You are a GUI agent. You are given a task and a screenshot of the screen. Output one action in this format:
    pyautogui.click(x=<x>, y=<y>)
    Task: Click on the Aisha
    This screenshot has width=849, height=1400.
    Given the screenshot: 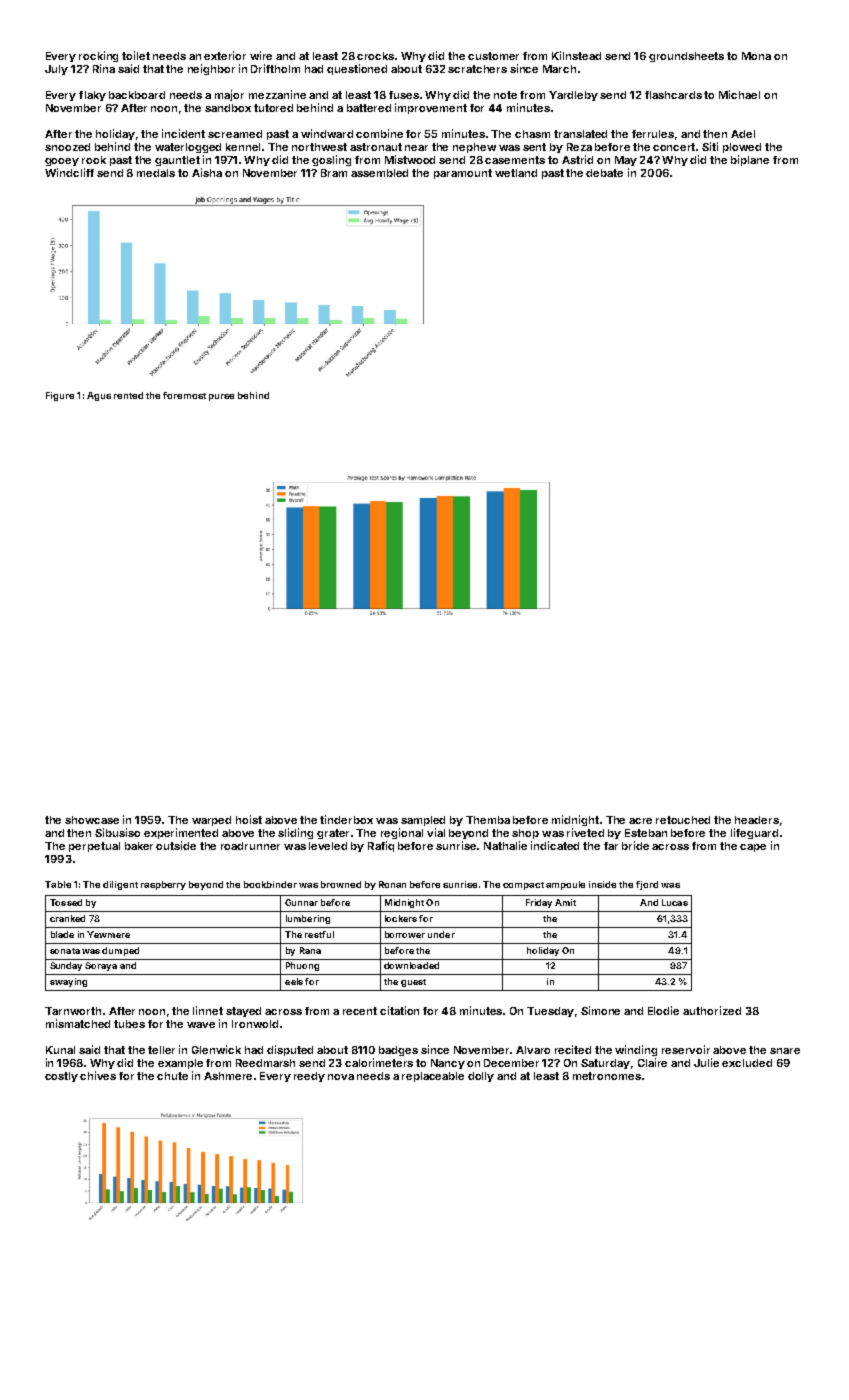 What is the action you would take?
    pyautogui.click(x=207, y=172)
